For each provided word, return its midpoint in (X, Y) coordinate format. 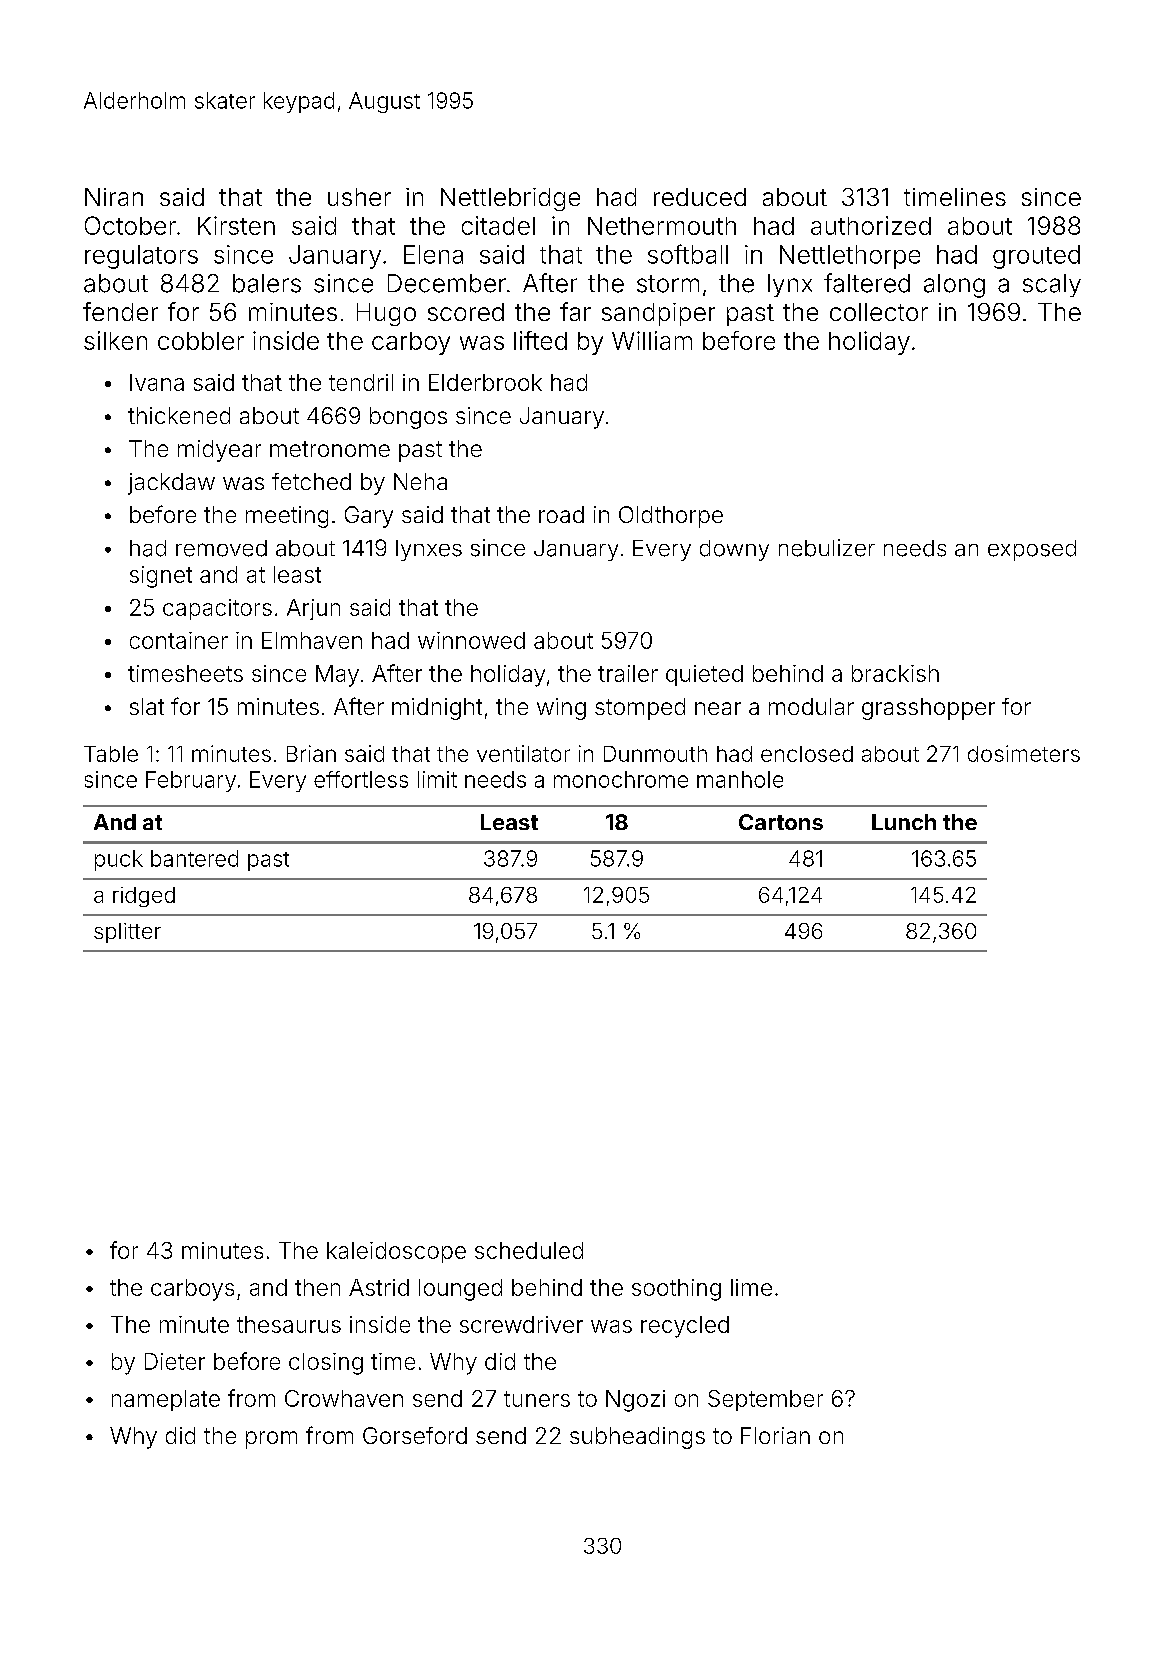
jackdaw (171, 484)
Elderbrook (485, 382)
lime (751, 1287)
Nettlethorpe (850, 257)
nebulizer (827, 548)
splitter (127, 933)
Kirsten (236, 225)
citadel (498, 225)
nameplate (166, 1400)
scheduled (529, 1250)
